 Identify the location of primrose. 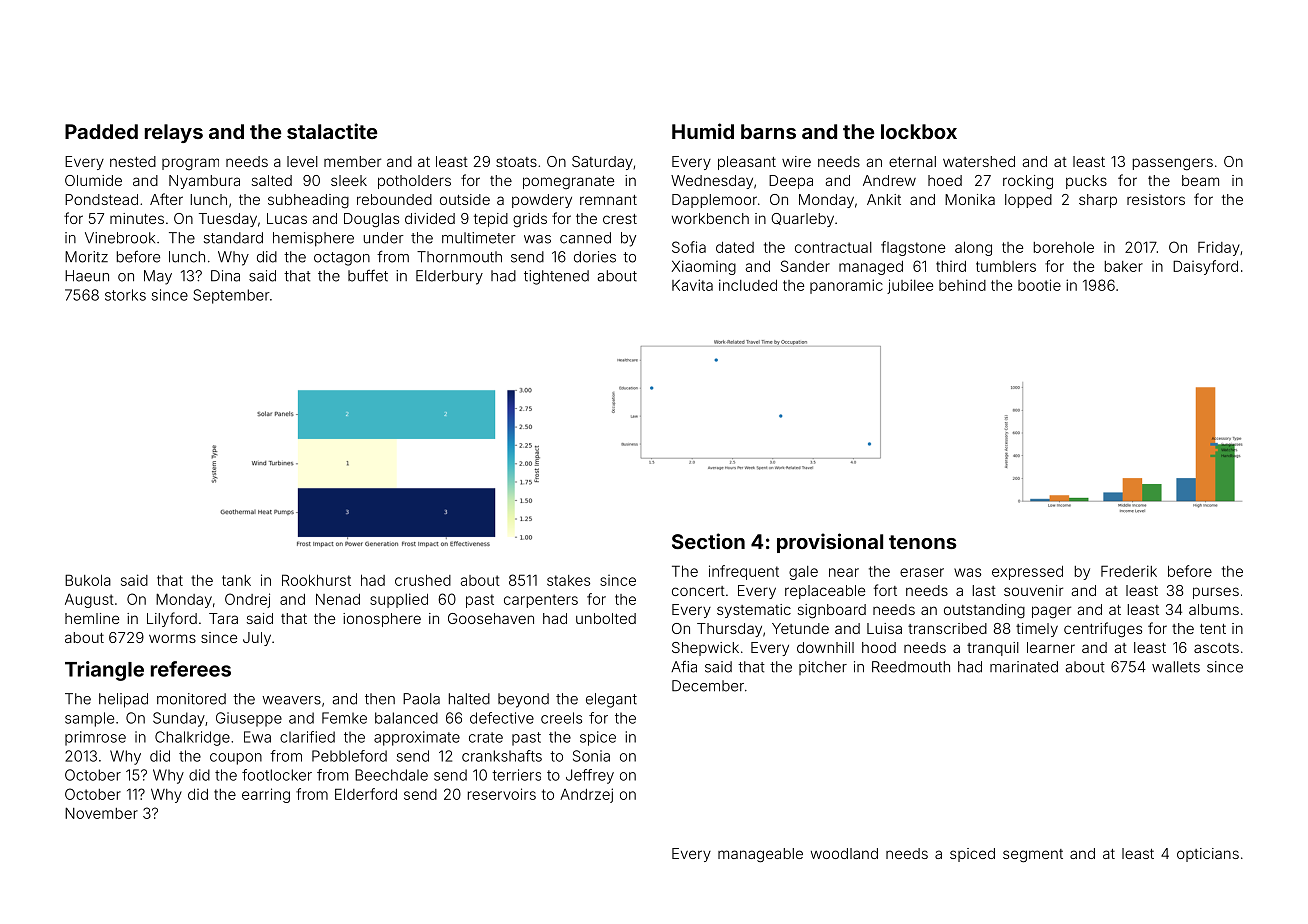
(95, 738).
